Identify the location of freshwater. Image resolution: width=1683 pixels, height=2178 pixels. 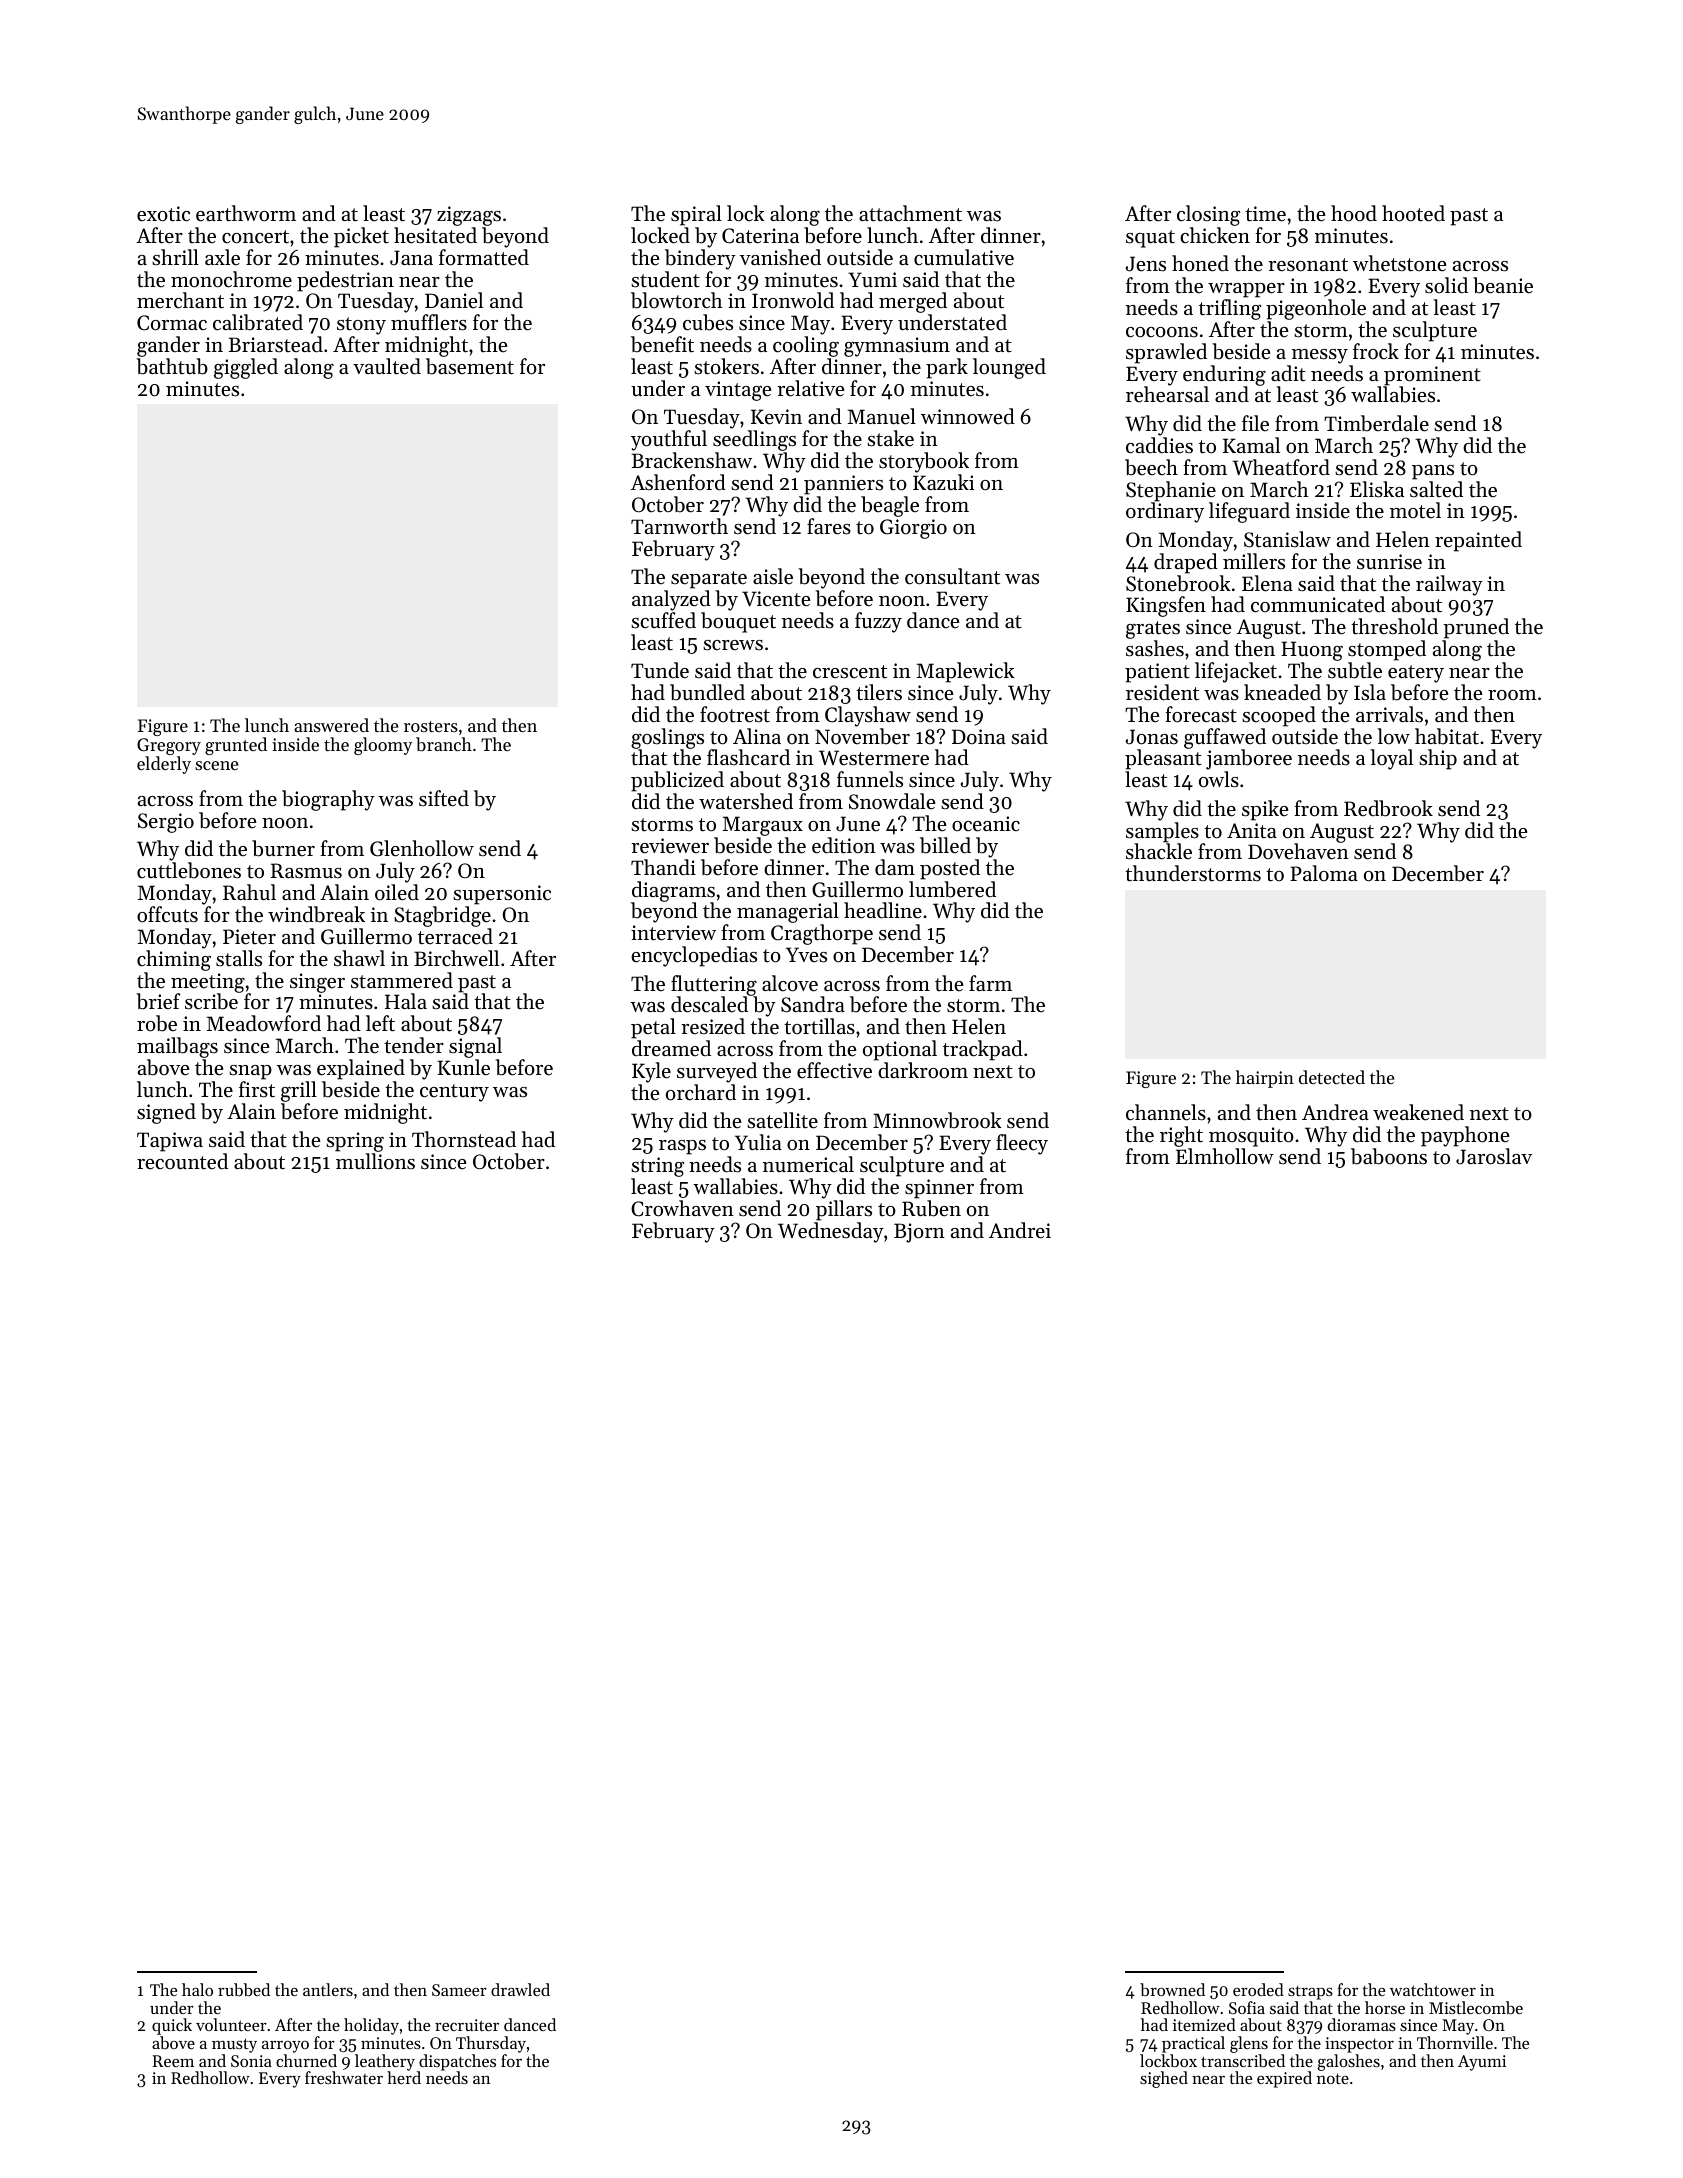
(344, 2077).
